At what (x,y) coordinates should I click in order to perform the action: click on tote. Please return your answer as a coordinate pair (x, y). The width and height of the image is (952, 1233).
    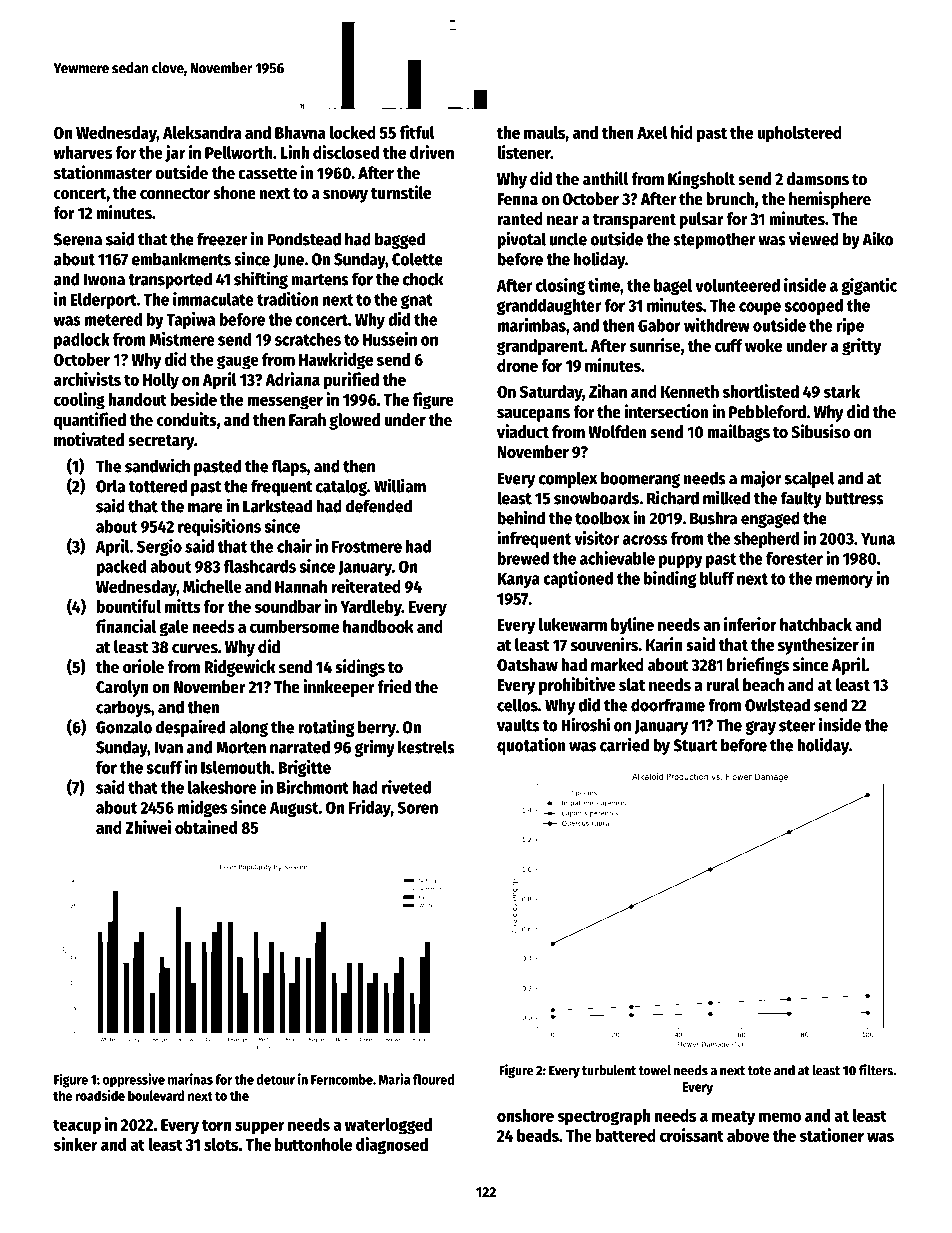
    Looking at the image, I should click on (759, 1071).
